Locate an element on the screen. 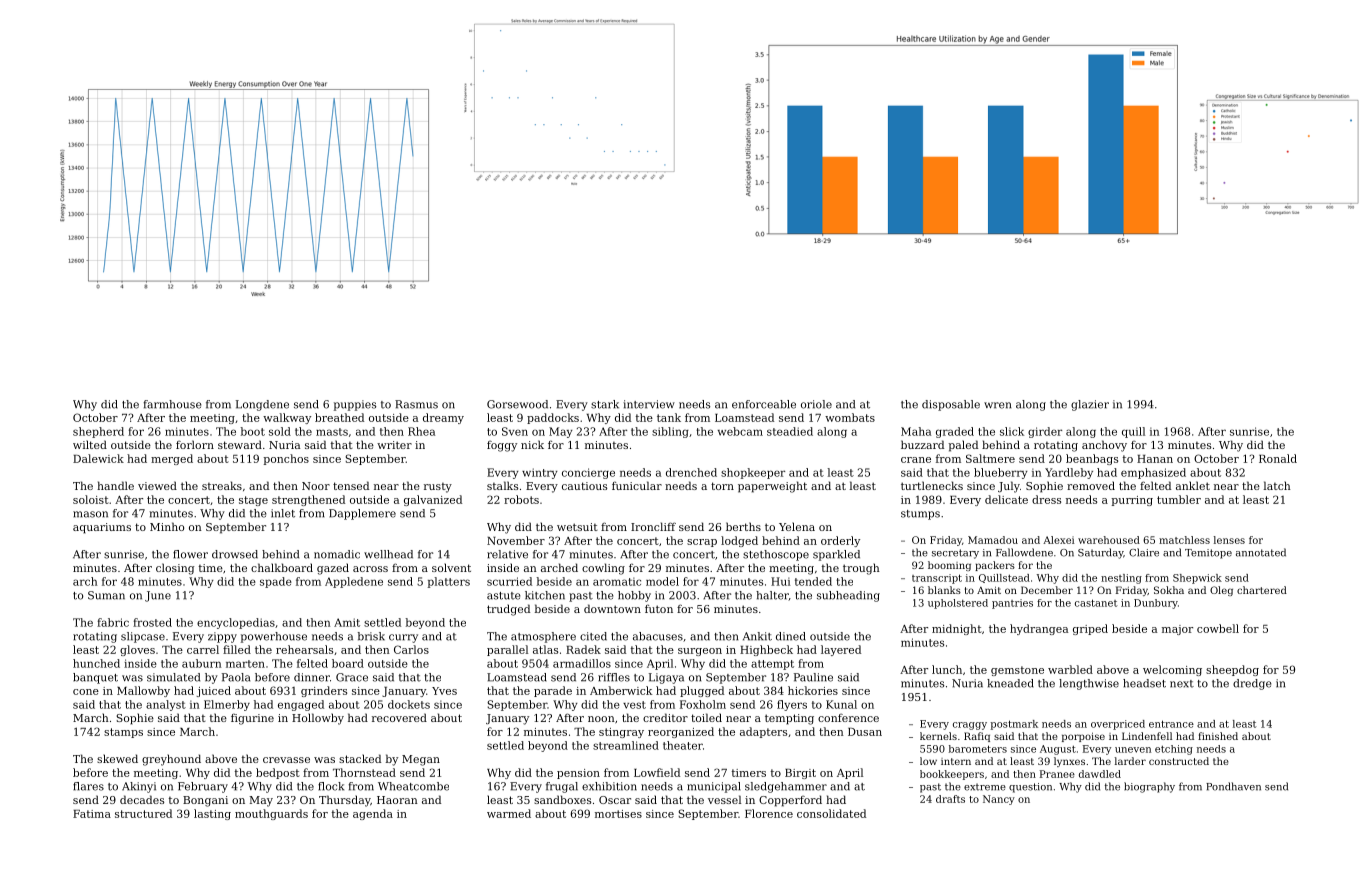 The width and height of the screenshot is (1372, 887). latch is located at coordinates (1277, 485).
